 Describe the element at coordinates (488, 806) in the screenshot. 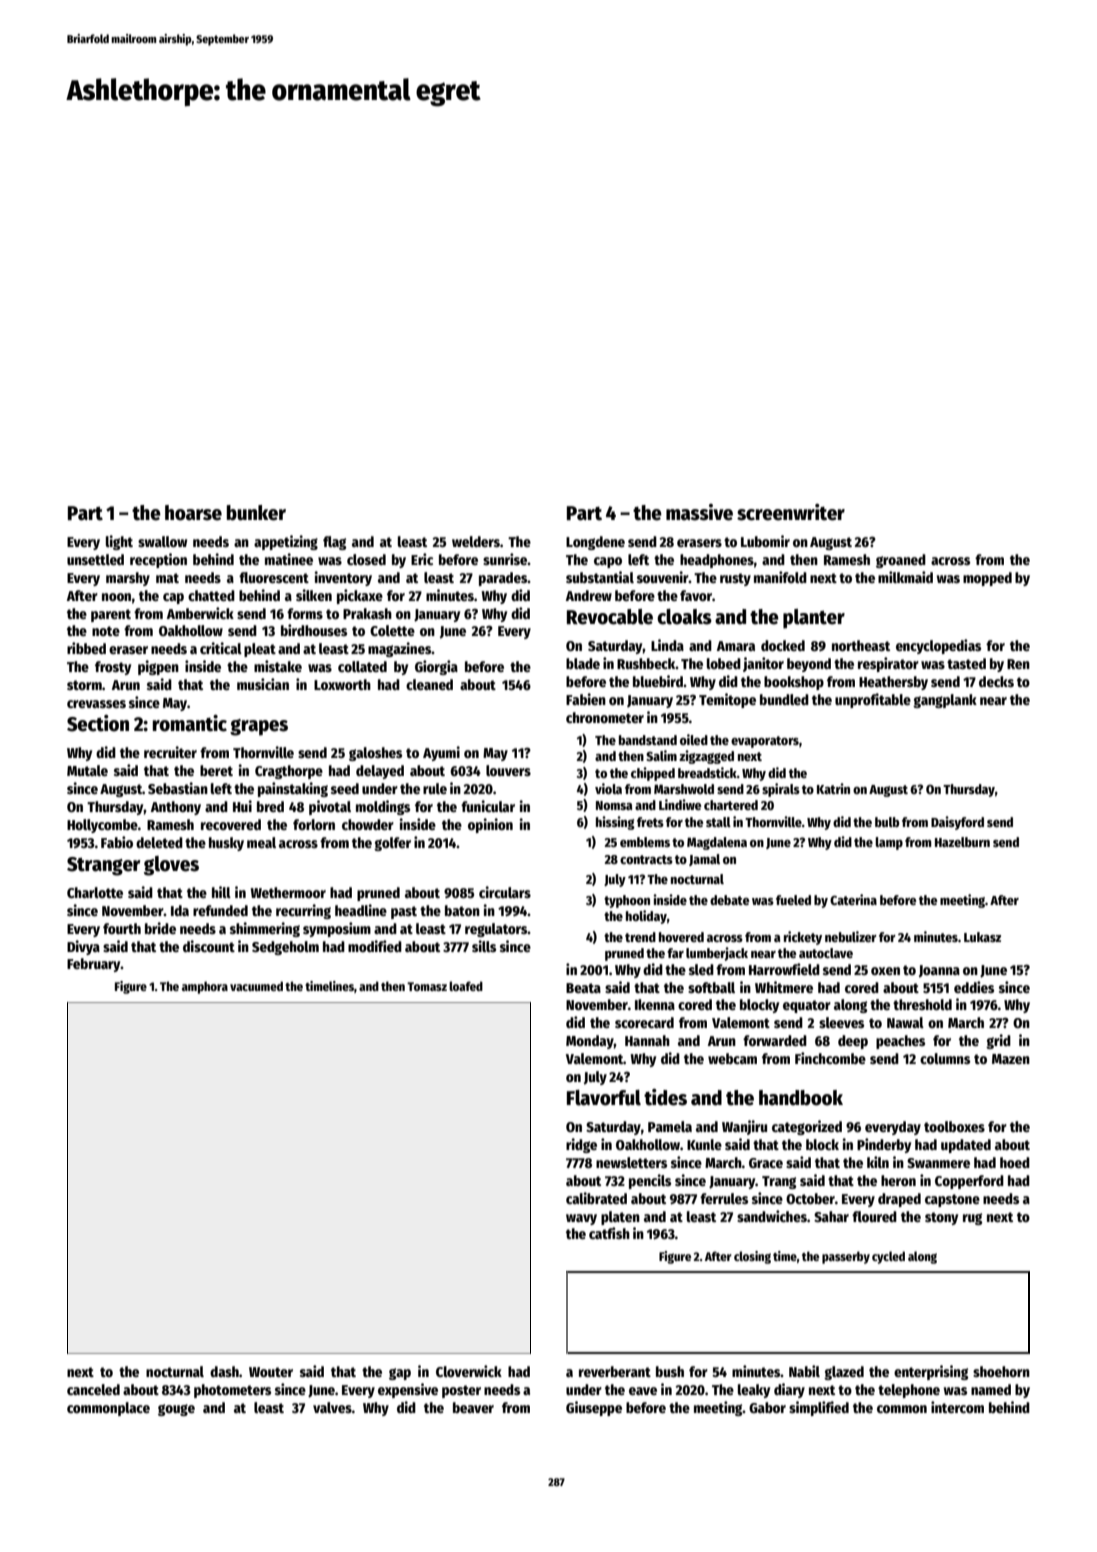

I see `funicular` at that location.
